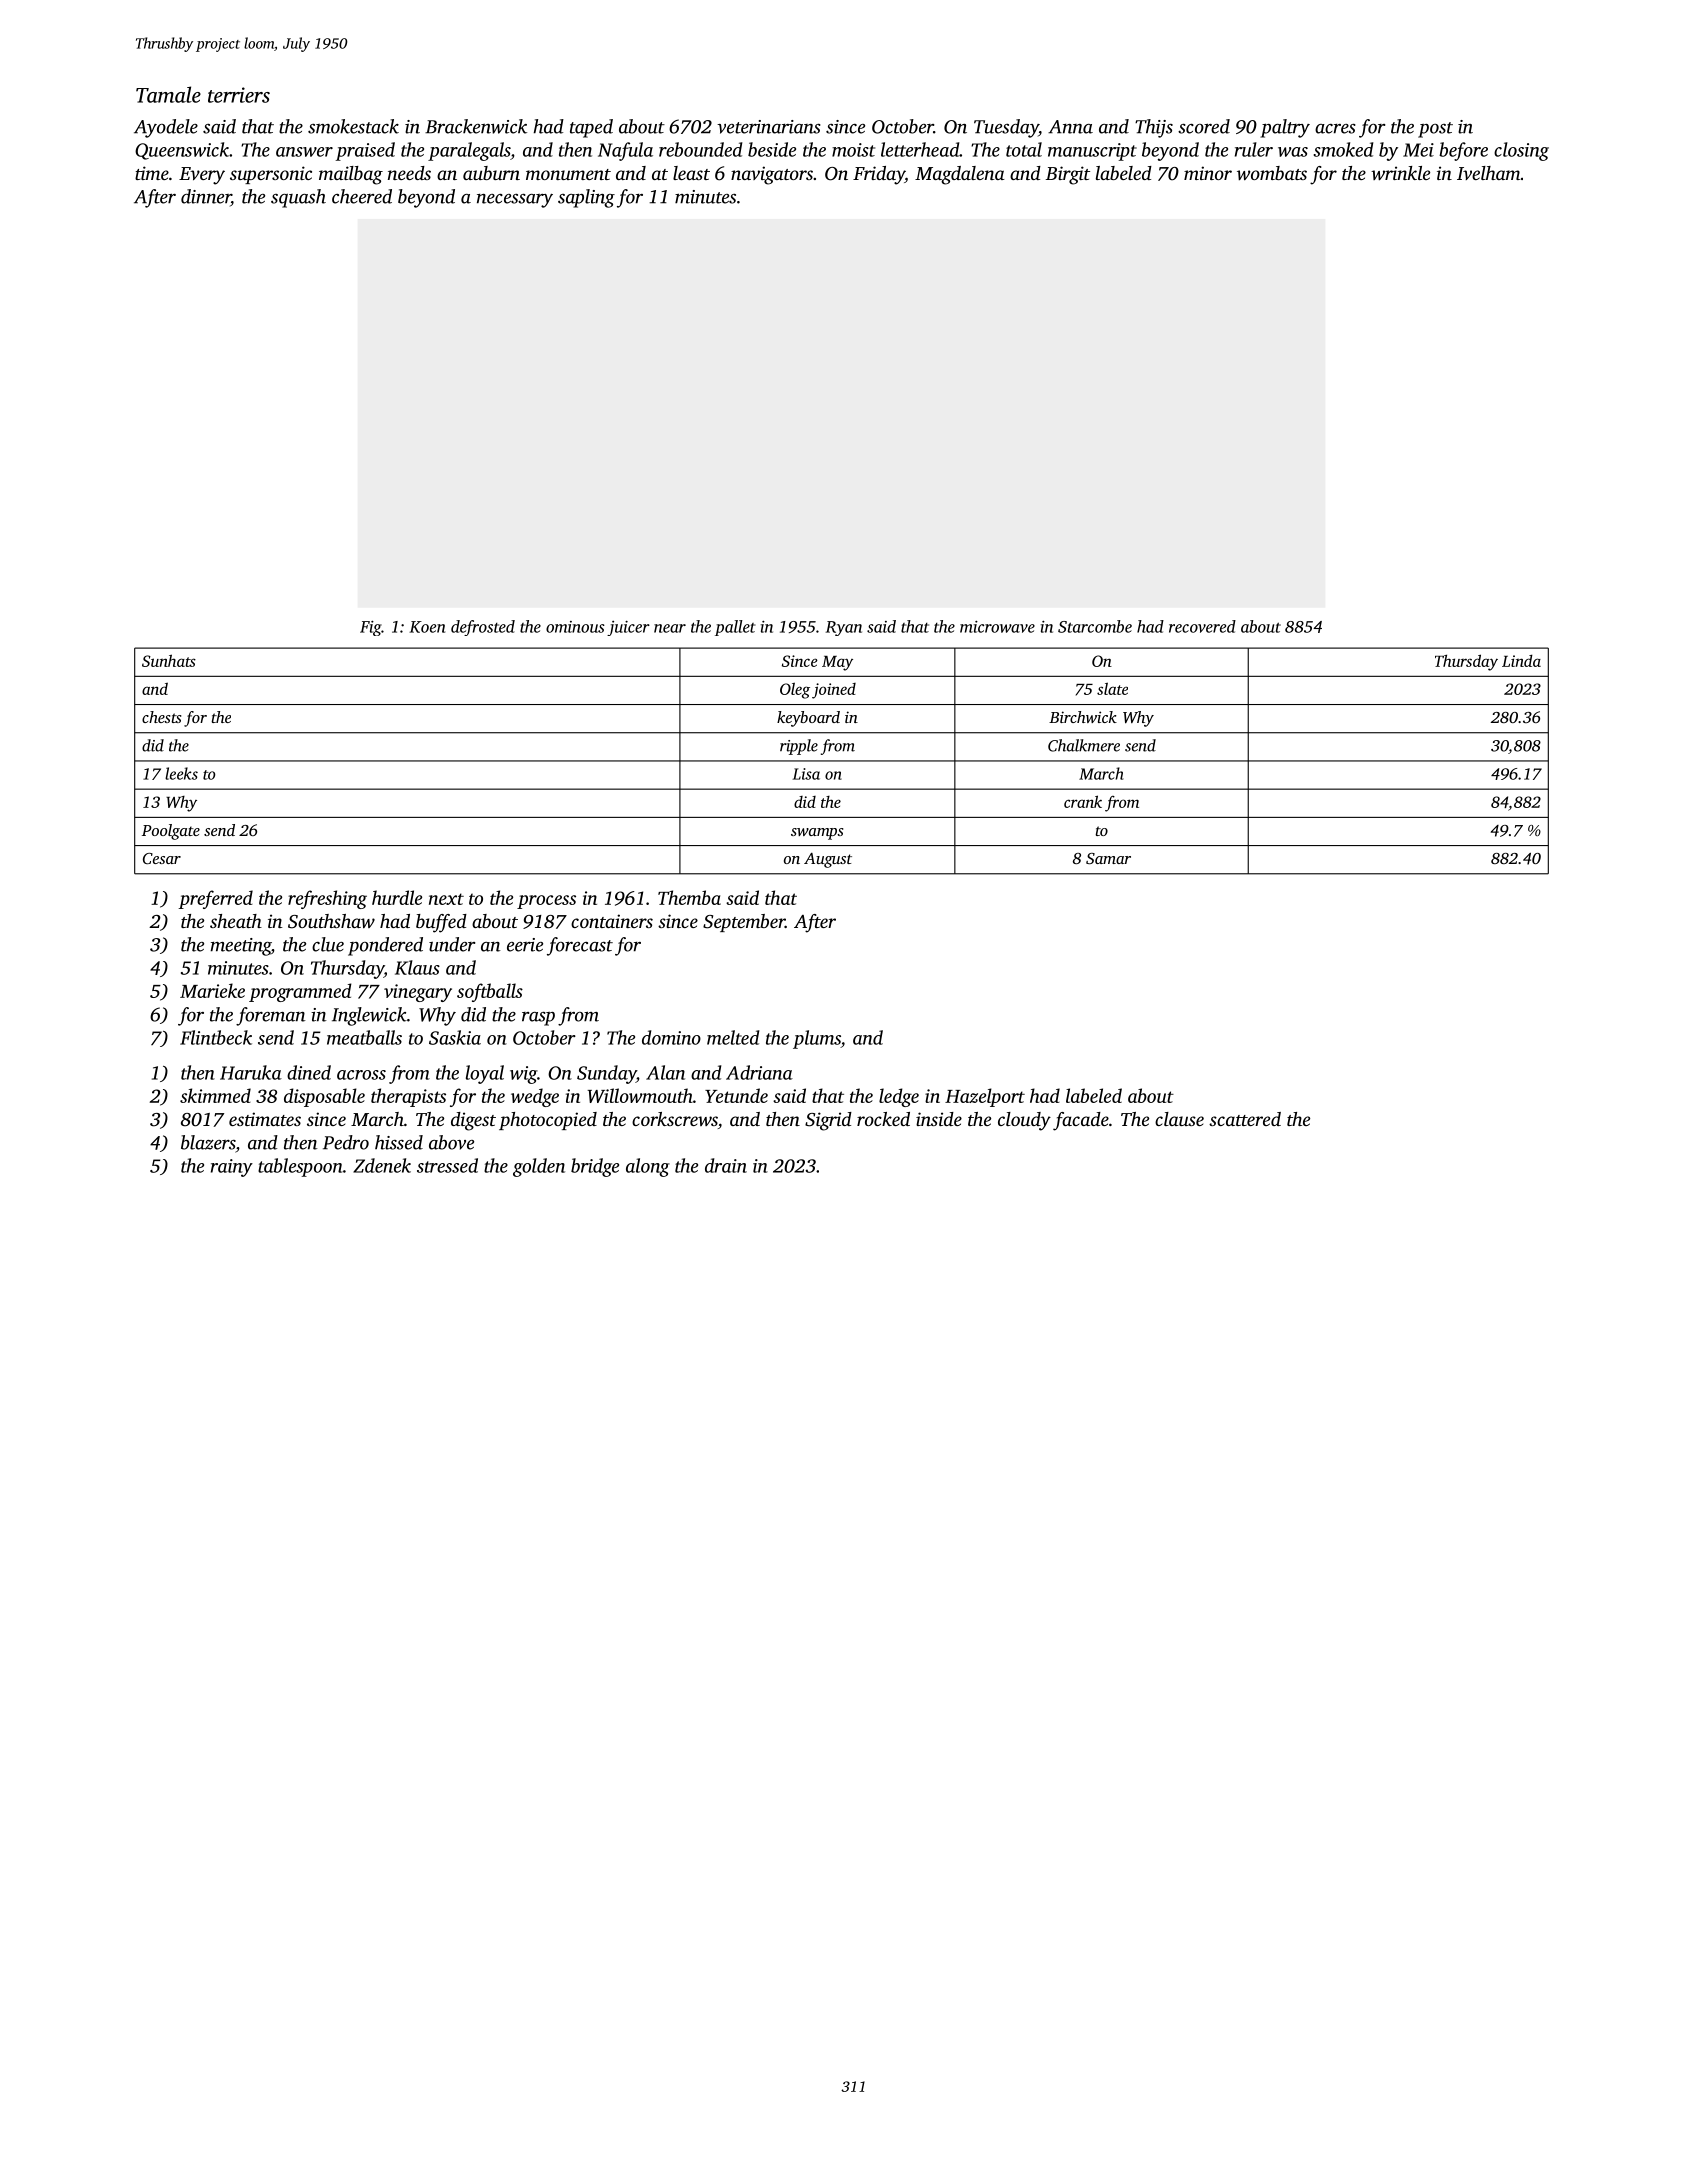 The width and height of the screenshot is (1683, 2178). What do you see at coordinates (1006, 128) in the screenshot?
I see `Tuesday` at bounding box center [1006, 128].
